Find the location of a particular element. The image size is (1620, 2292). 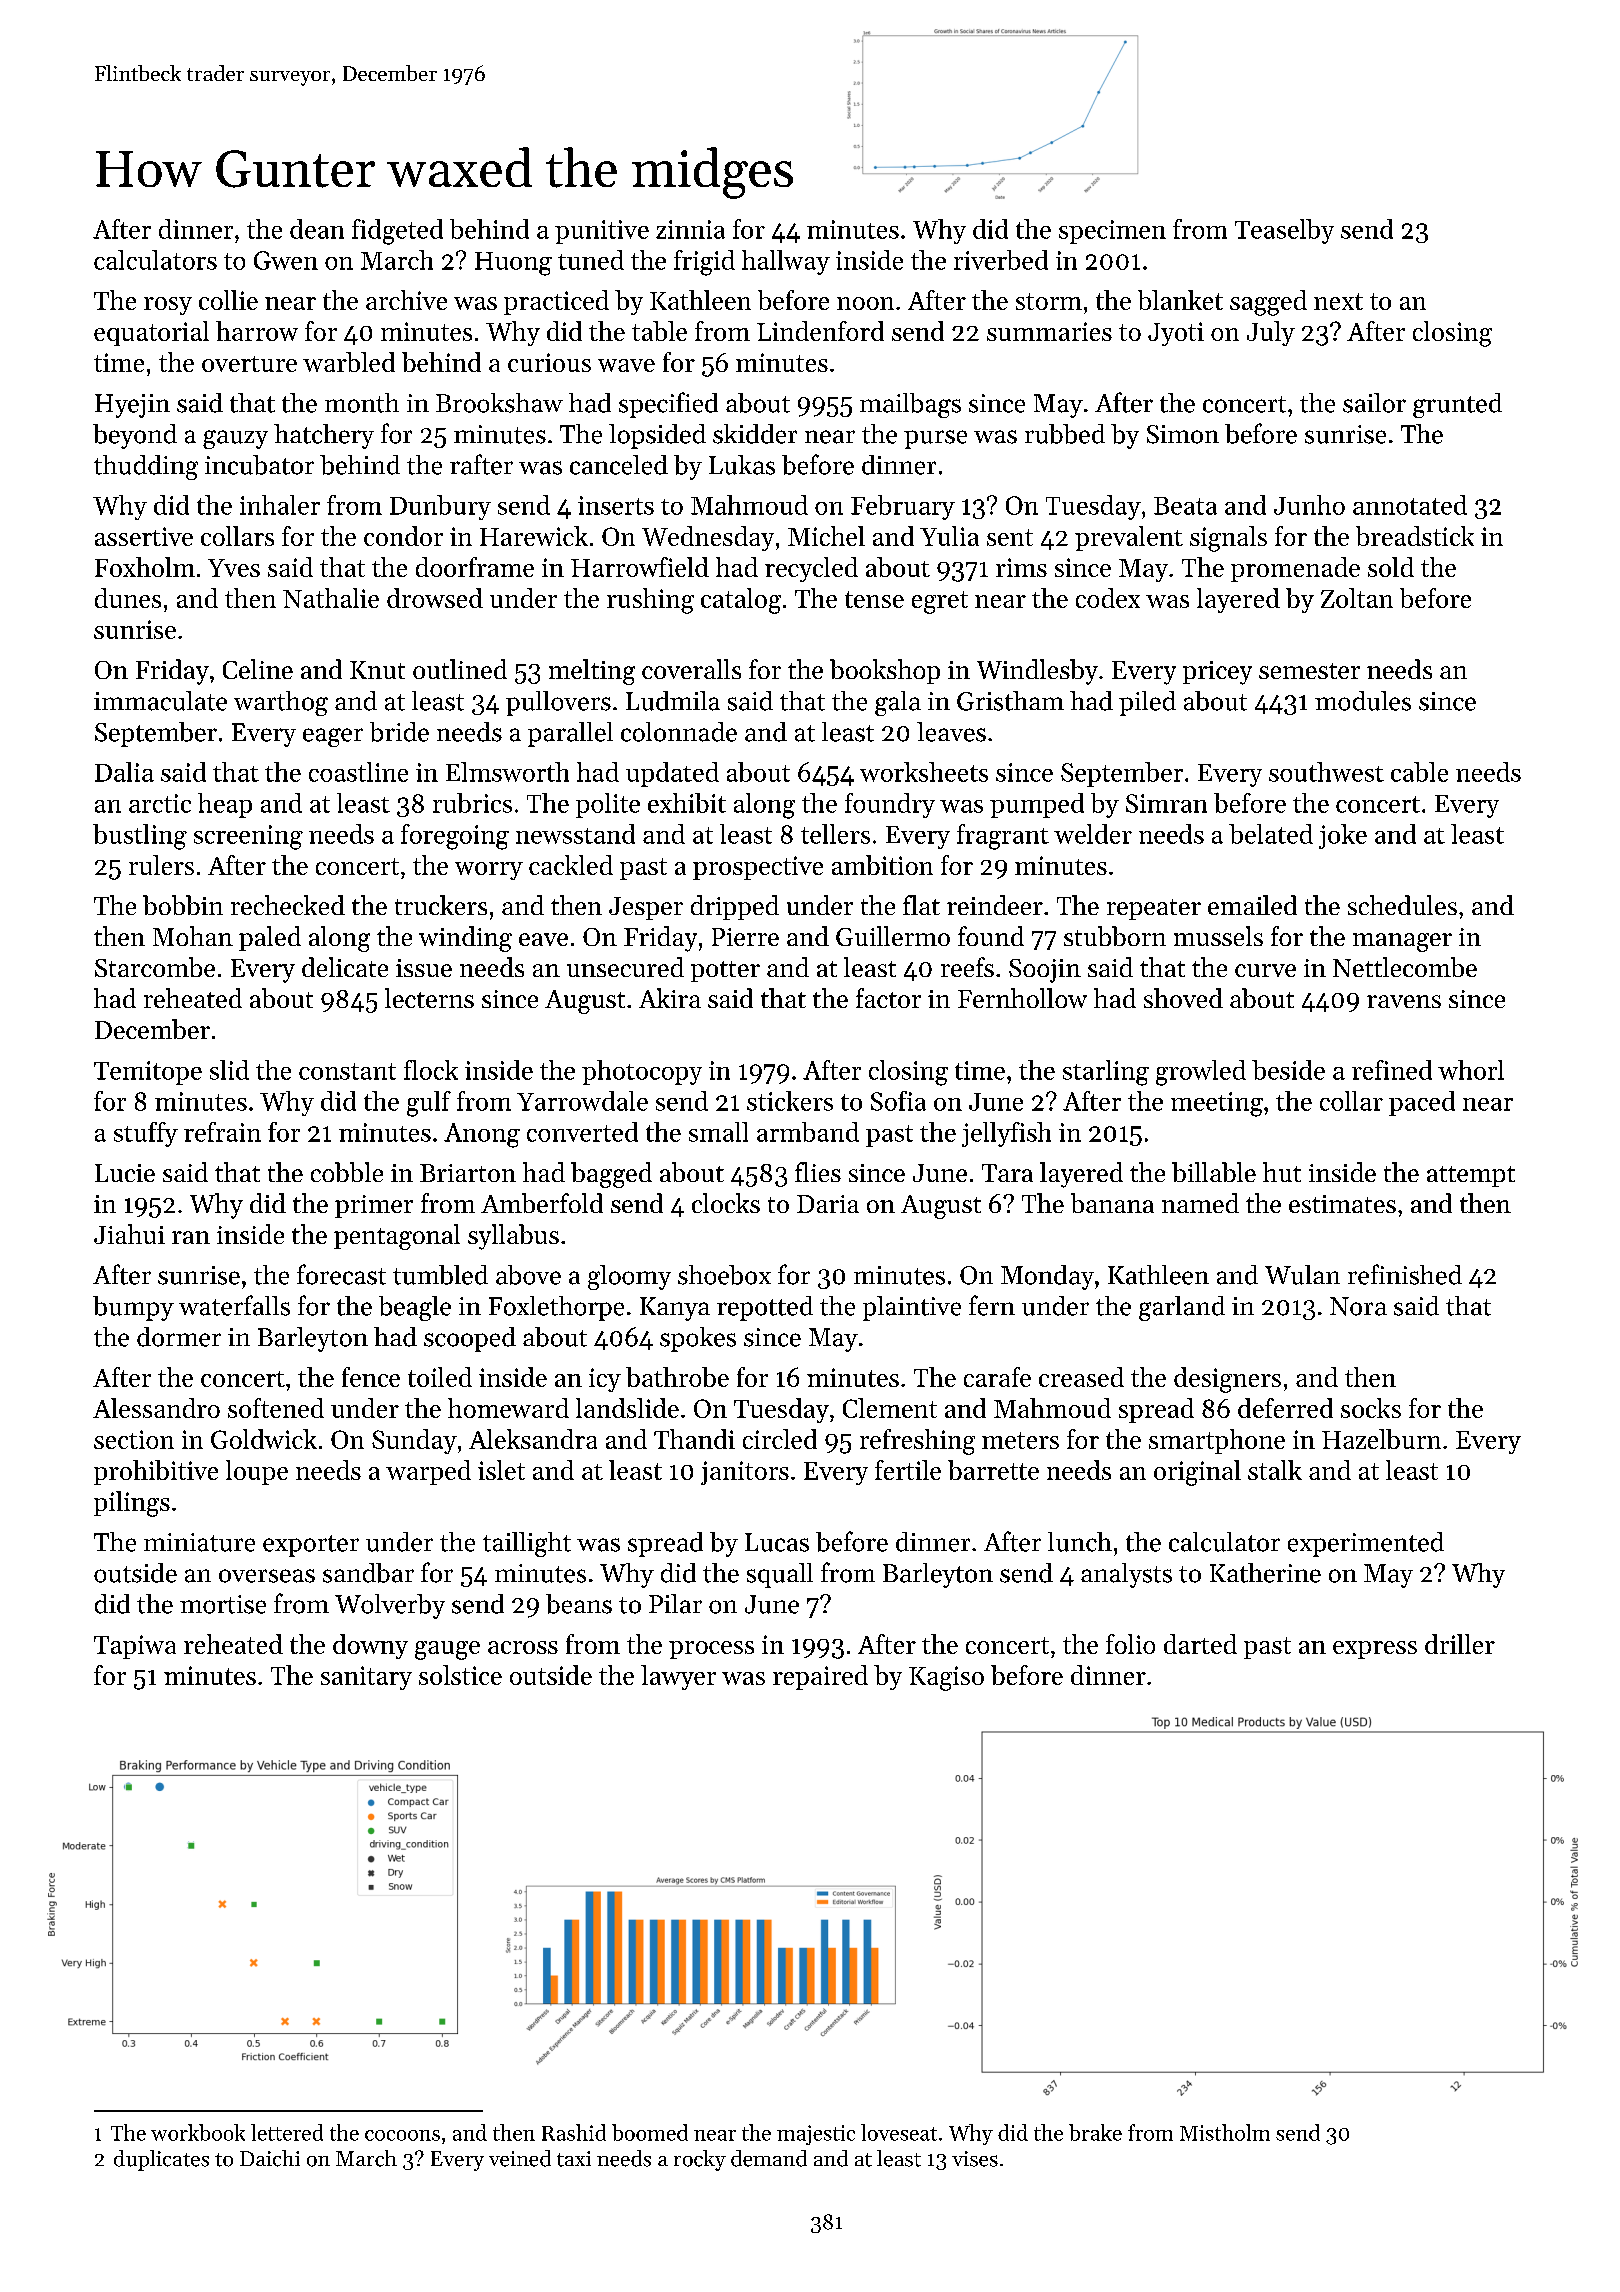

curve is located at coordinates (1265, 970).
